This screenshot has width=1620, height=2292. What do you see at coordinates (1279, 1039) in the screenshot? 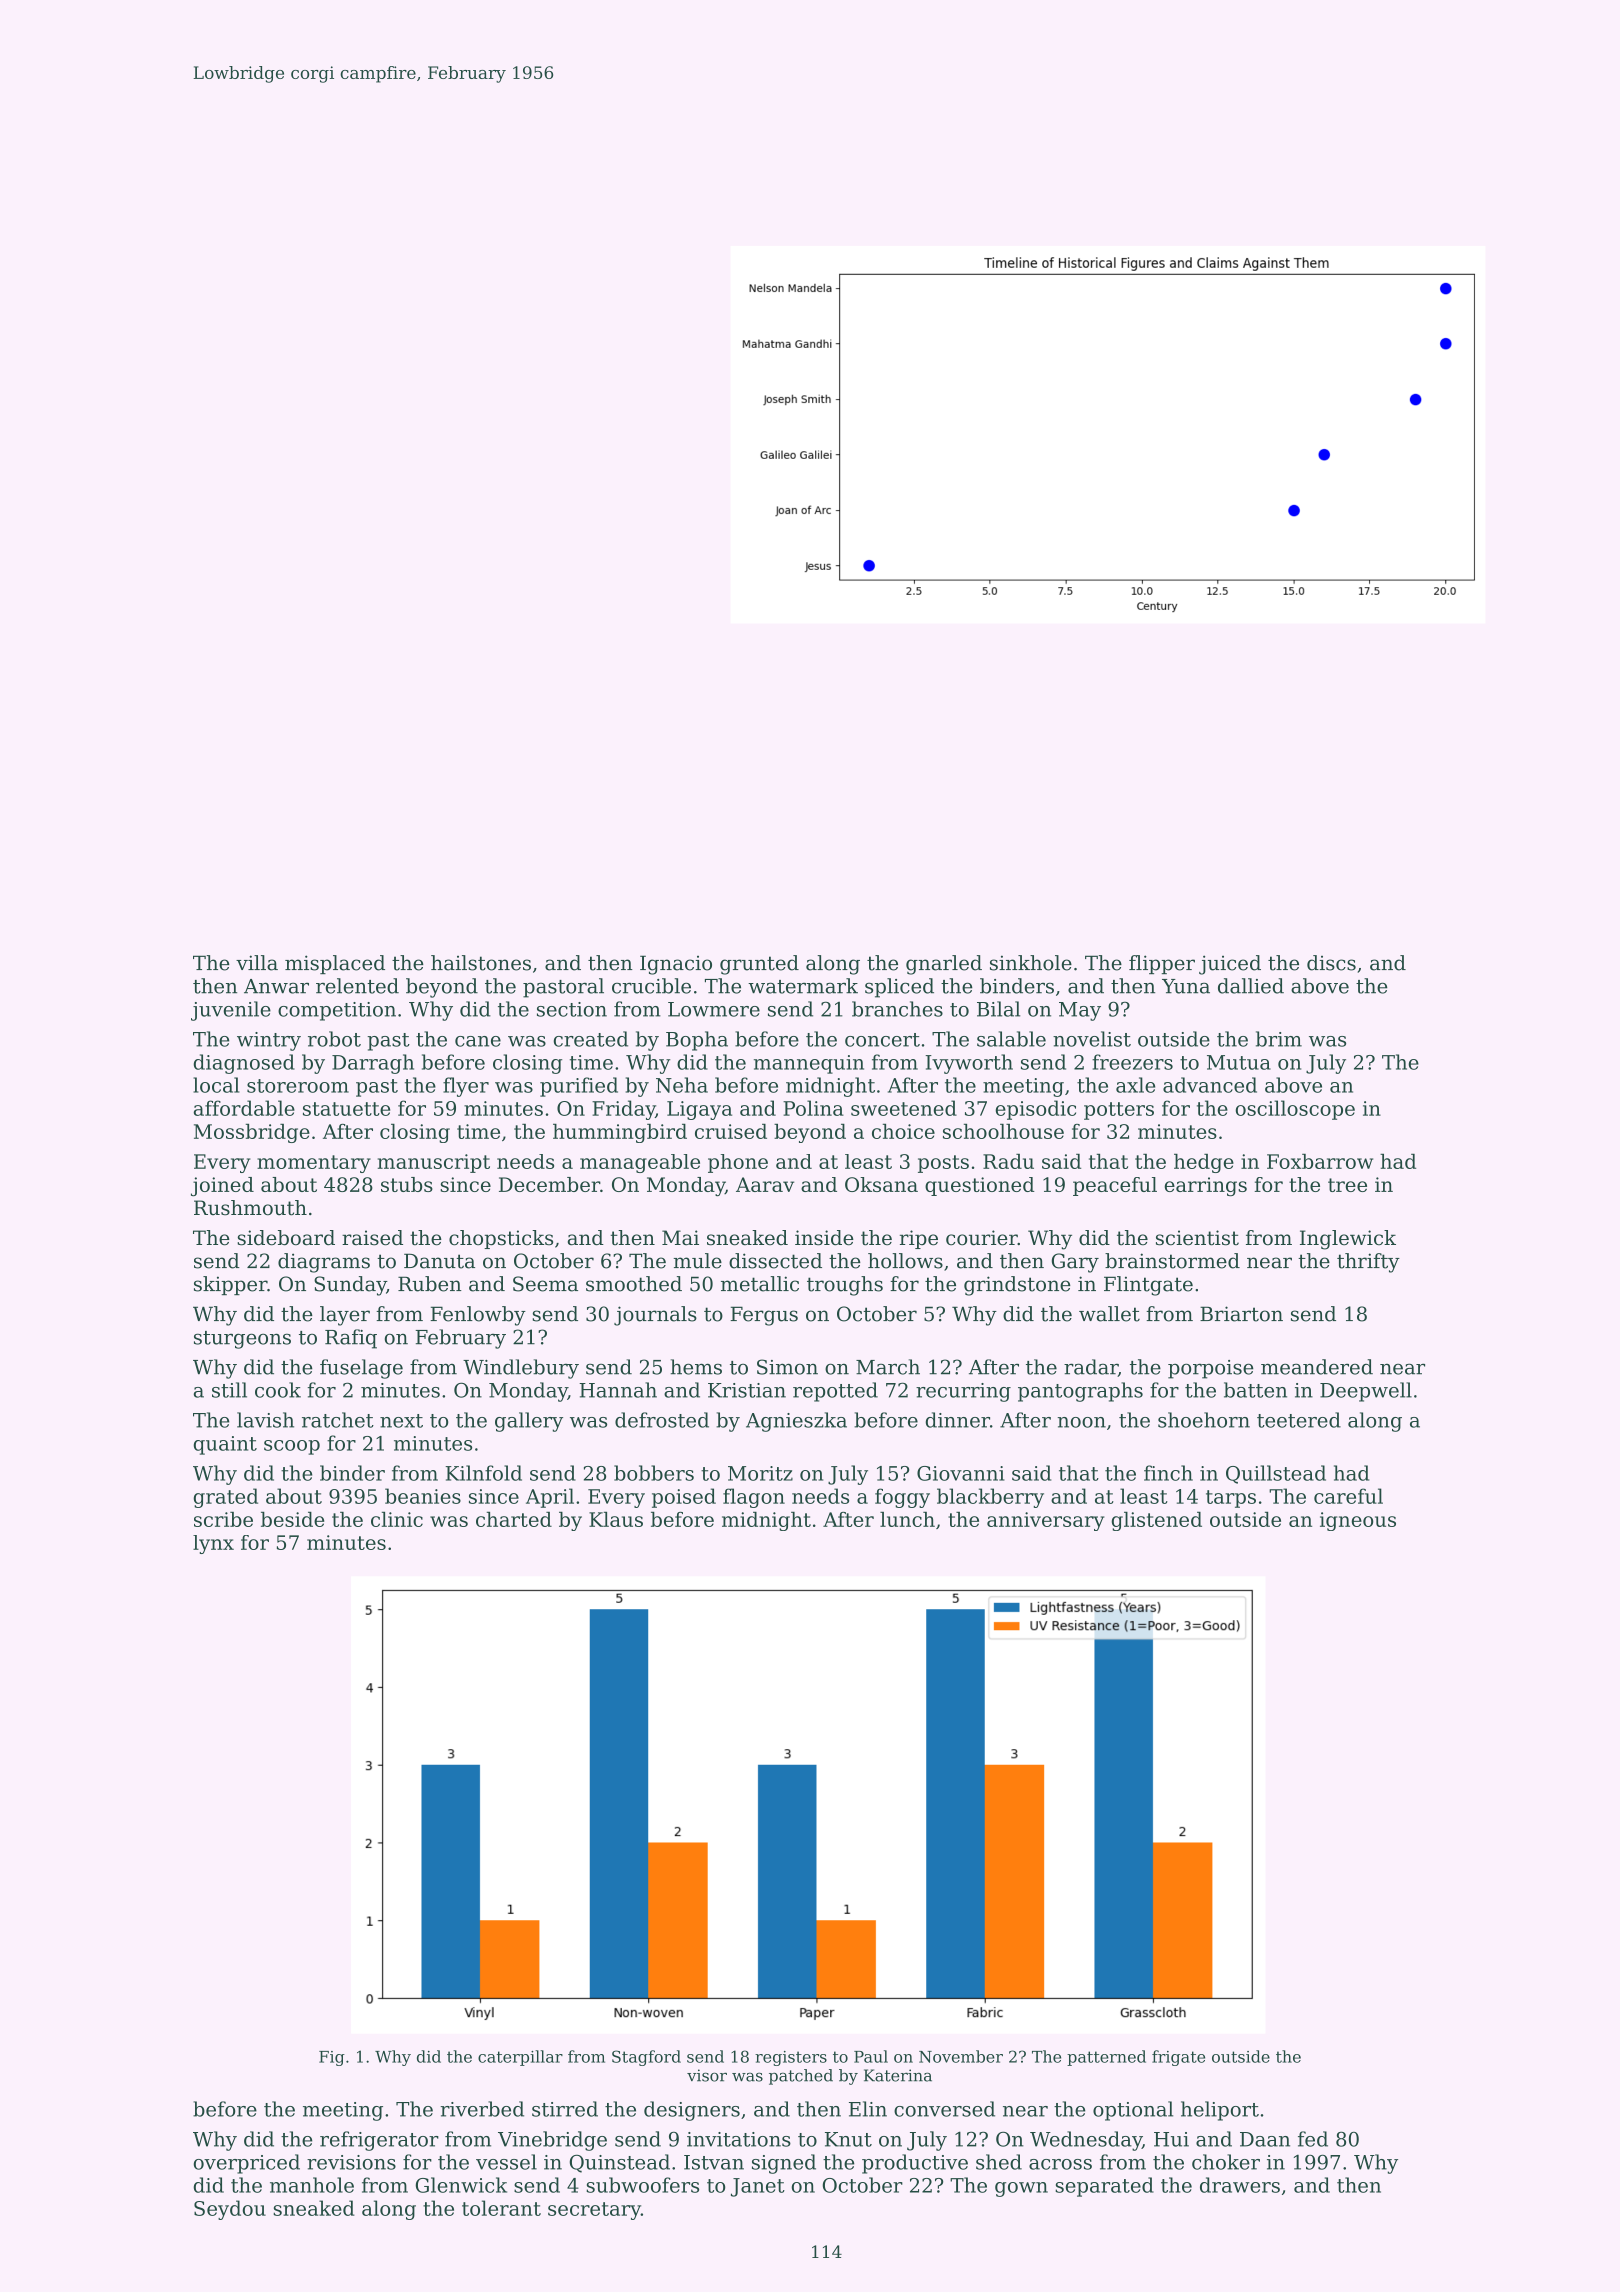
I see `brim` at bounding box center [1279, 1039].
